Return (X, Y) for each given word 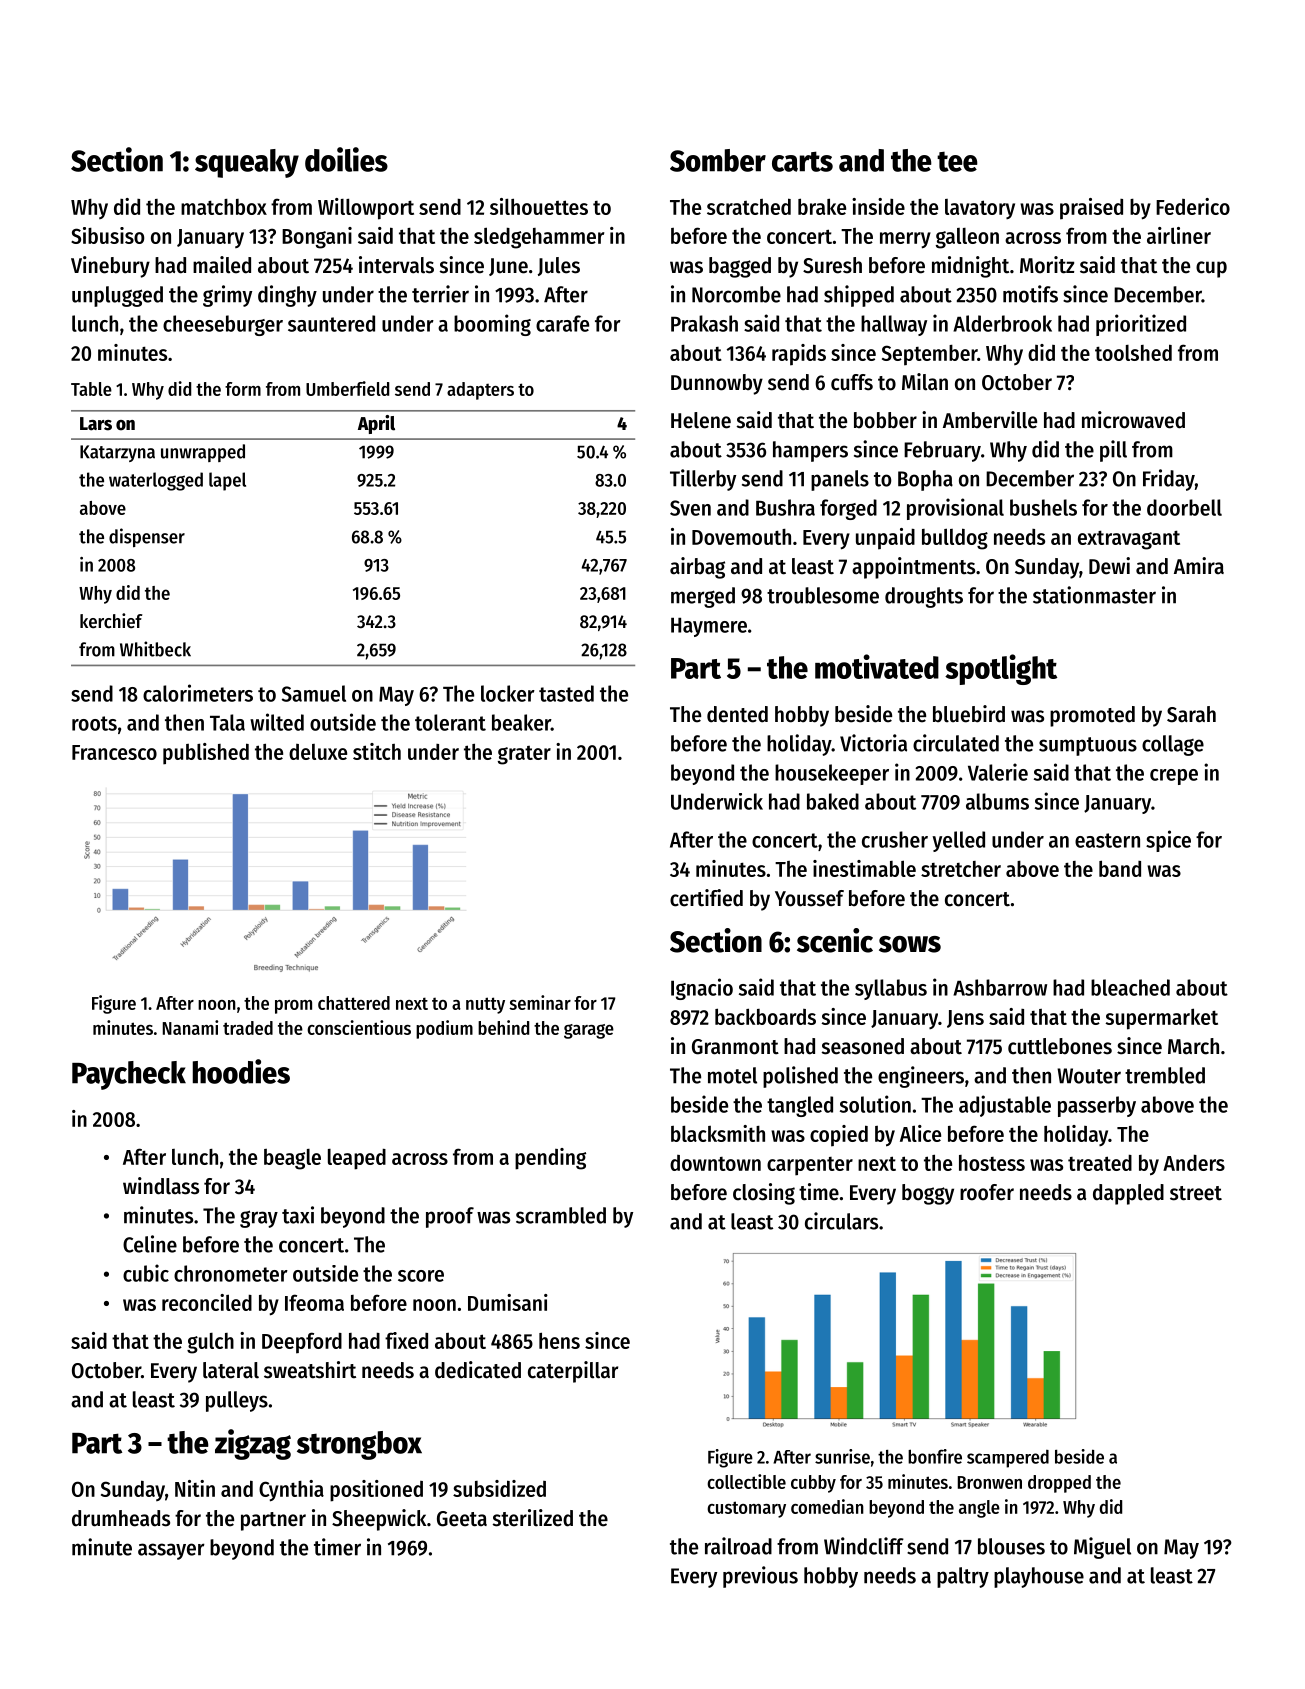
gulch (210, 1343)
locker (508, 693)
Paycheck (129, 1075)
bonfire (935, 1456)
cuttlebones (1060, 1046)
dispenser (147, 537)
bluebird (969, 714)
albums (997, 801)
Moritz (1047, 265)
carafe (562, 323)
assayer (171, 1551)
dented (737, 714)
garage (589, 1031)
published (206, 754)
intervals (396, 265)
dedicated (478, 1370)
